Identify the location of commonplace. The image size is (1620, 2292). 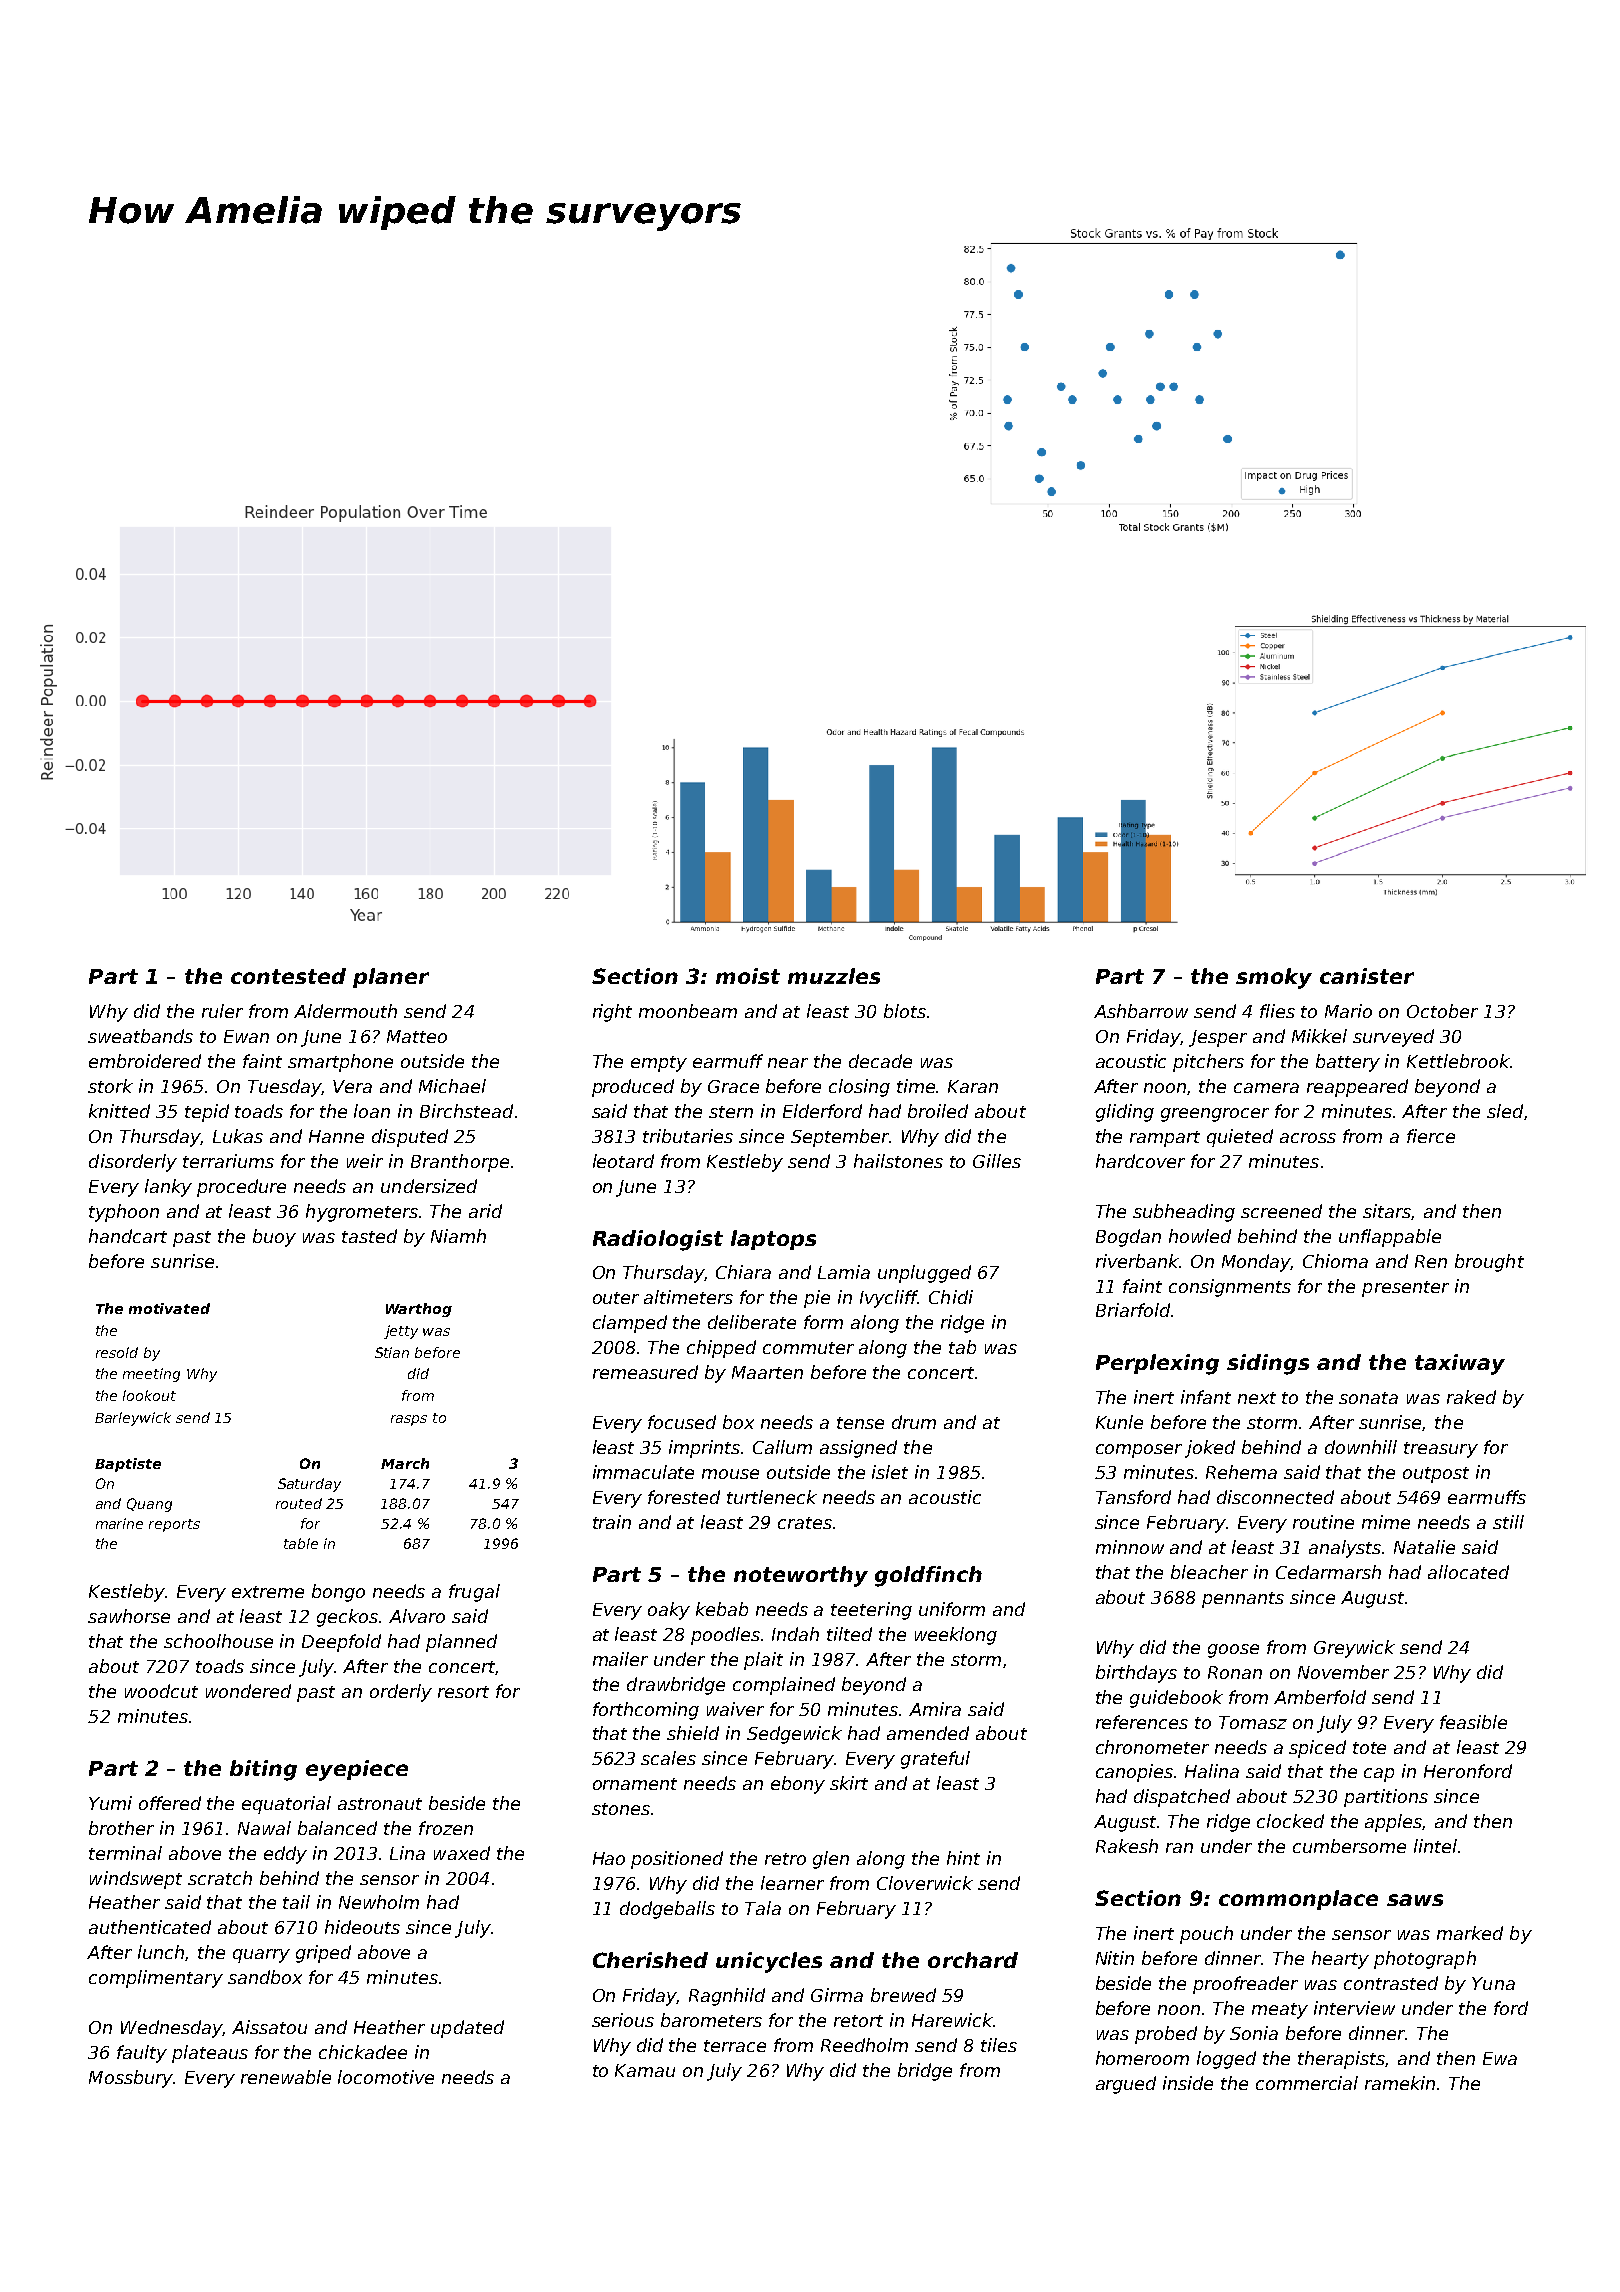
(1298, 1900).
